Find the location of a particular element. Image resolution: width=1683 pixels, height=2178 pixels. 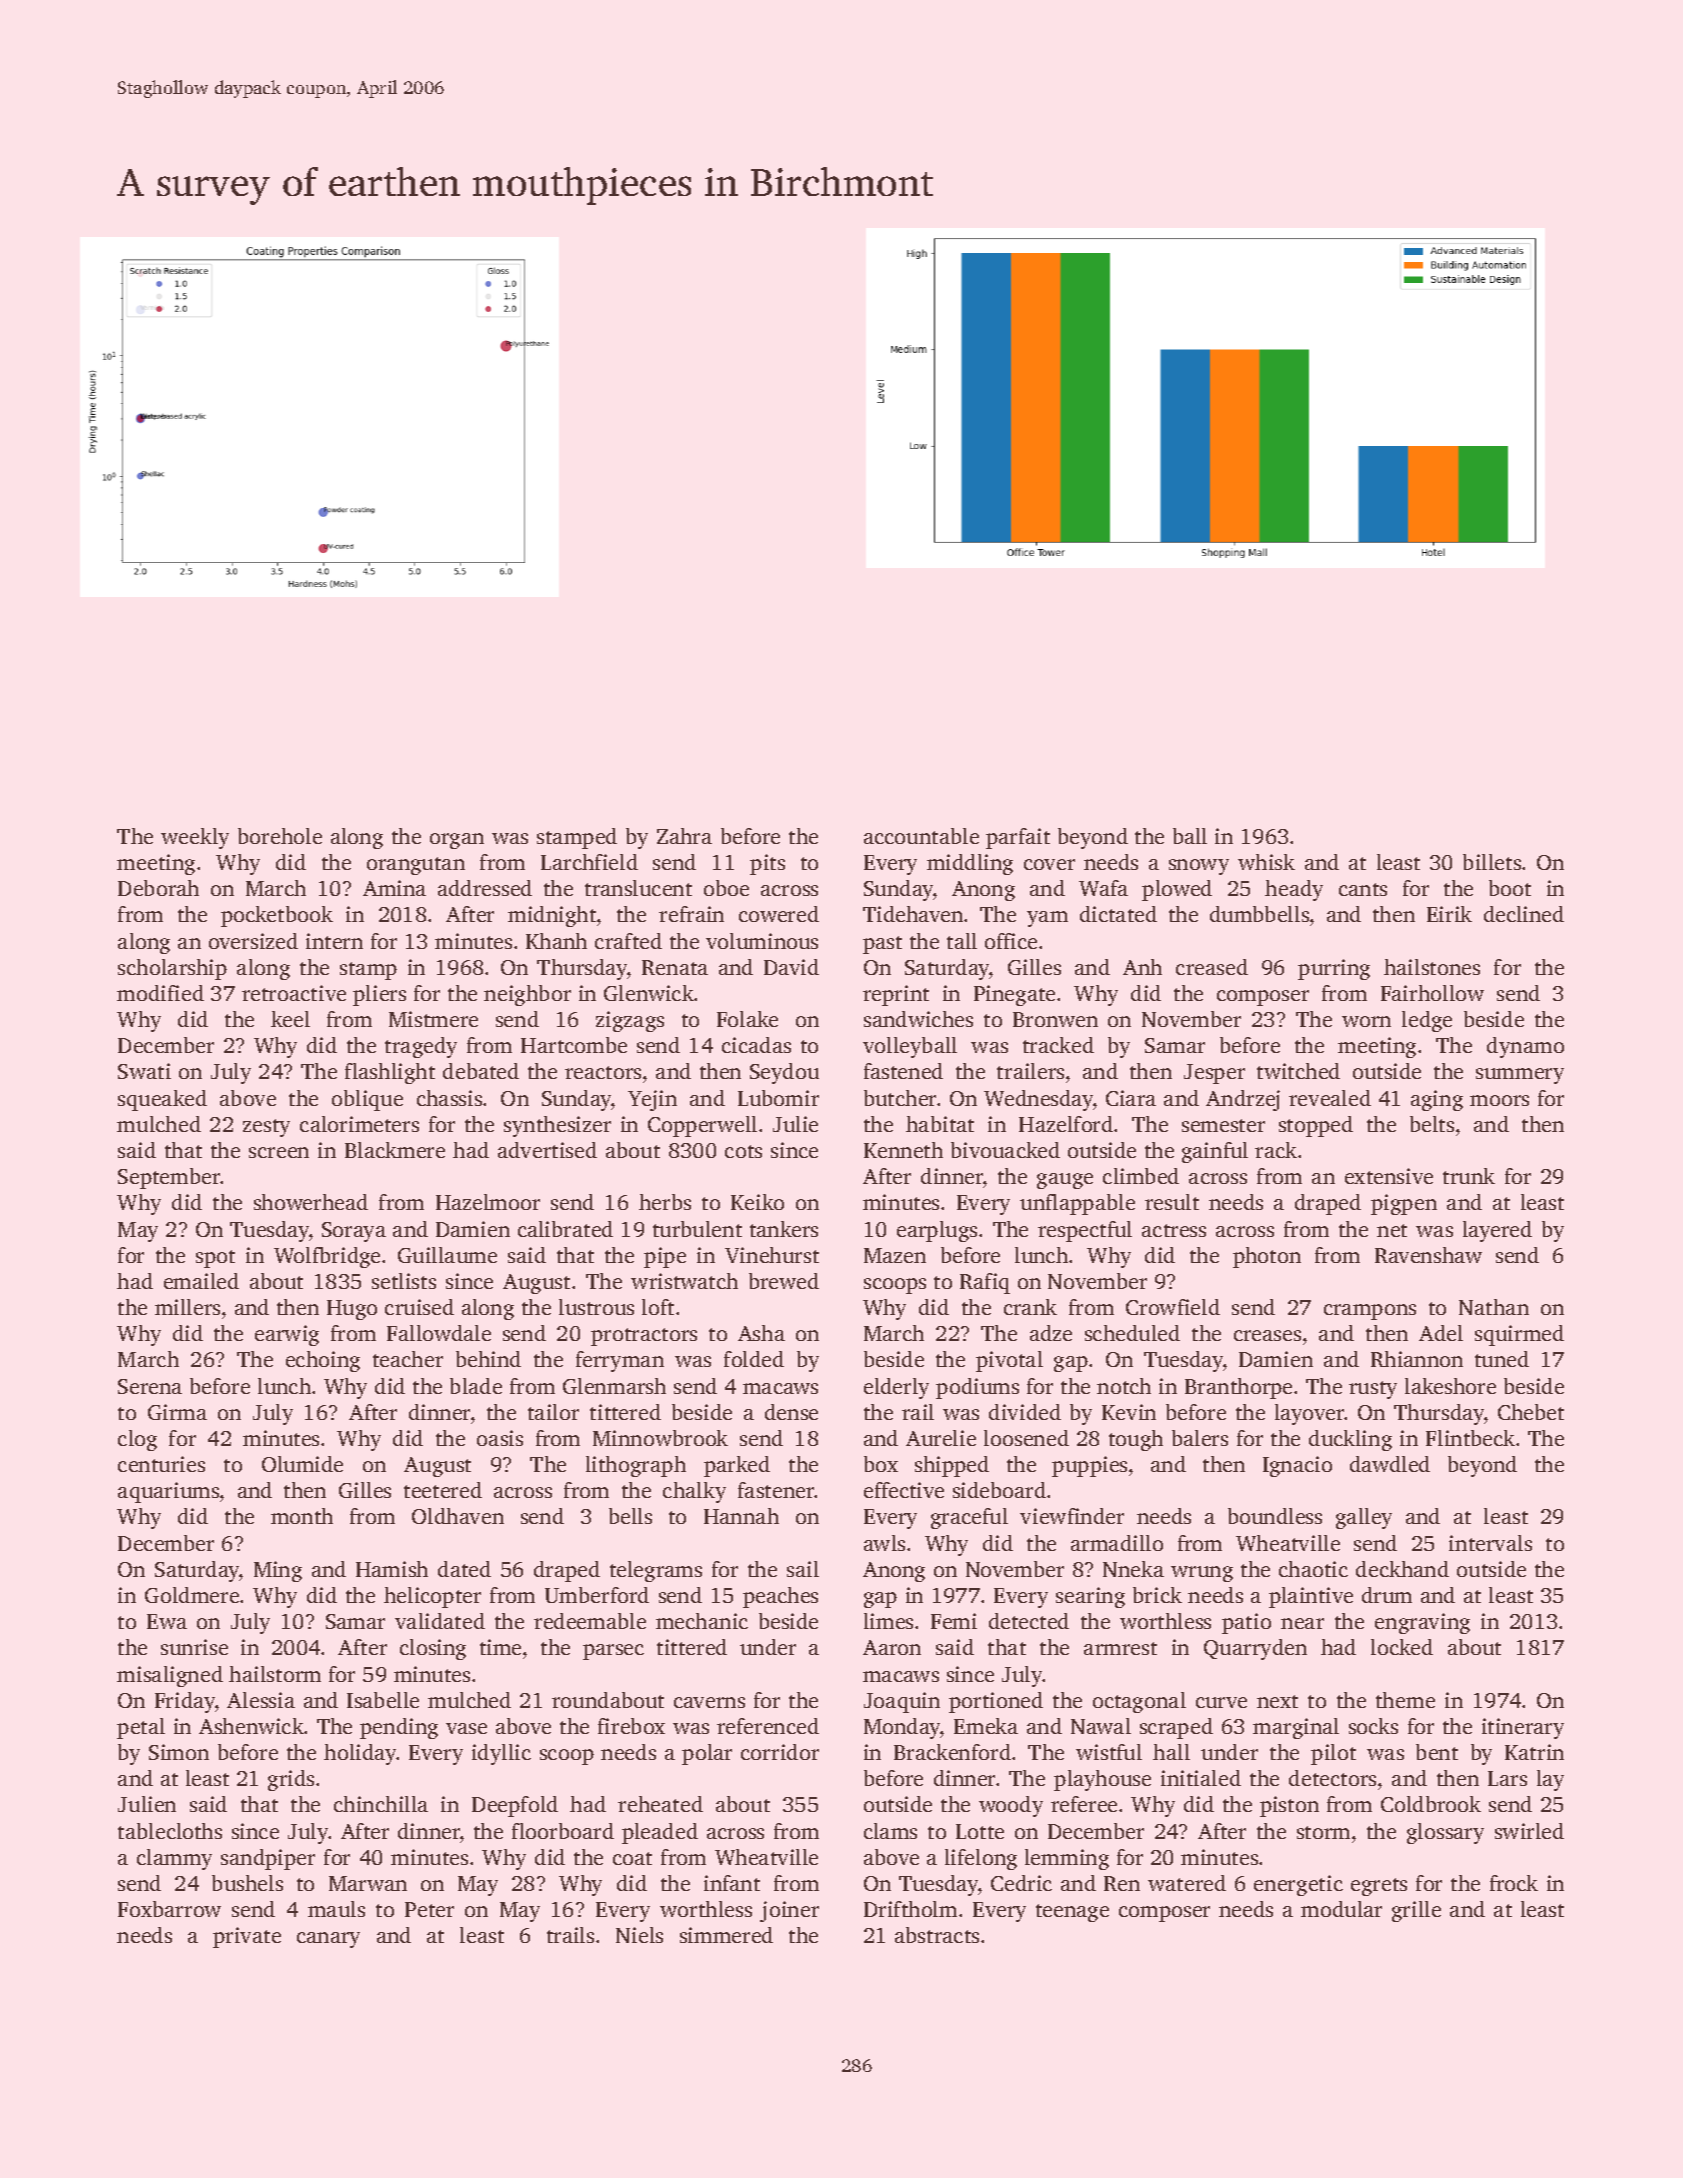

reheated is located at coordinates (660, 1804).
